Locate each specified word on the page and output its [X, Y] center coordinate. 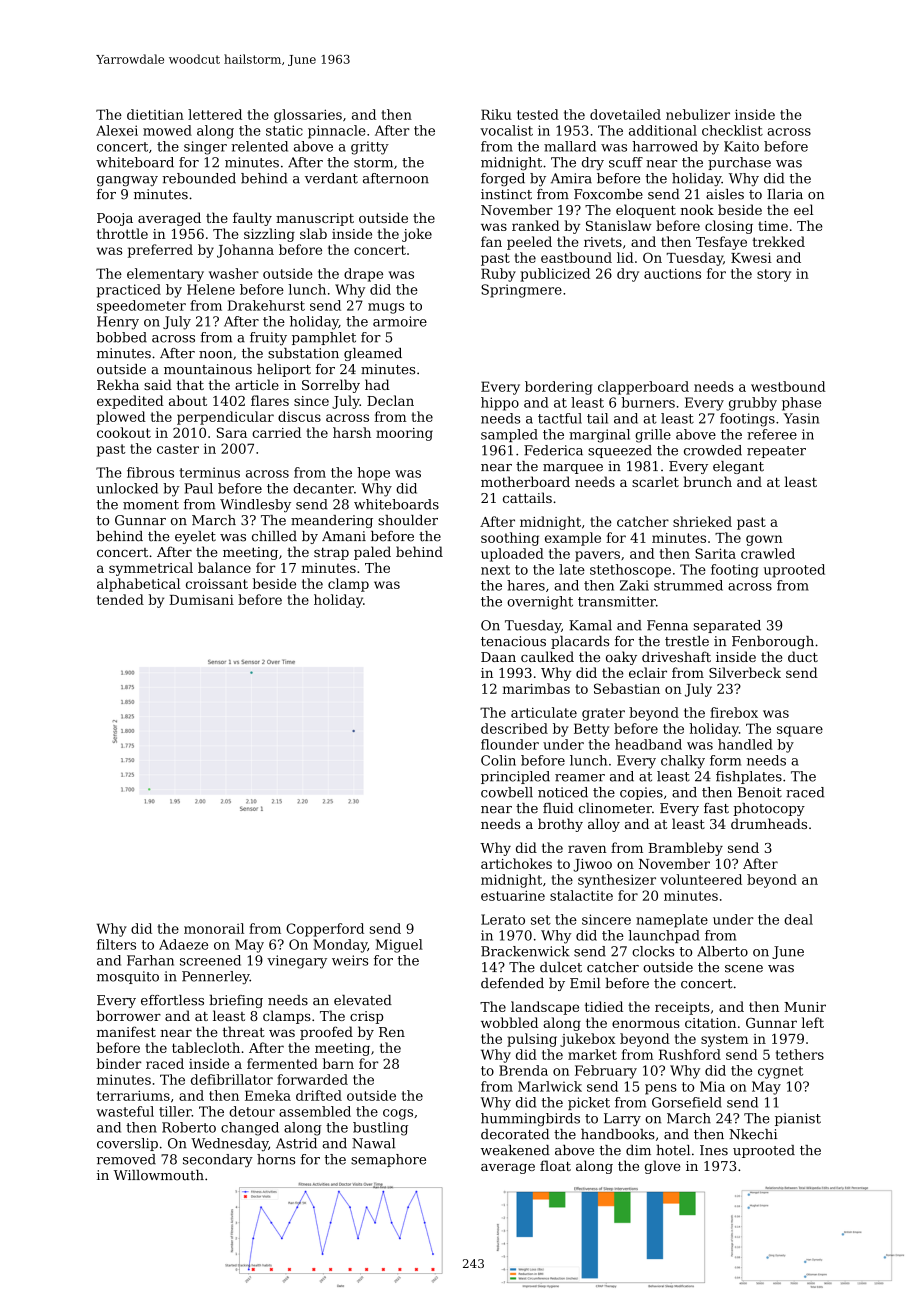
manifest [126, 1031]
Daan [498, 657]
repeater [776, 452]
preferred [160, 251]
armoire [400, 321]
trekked [778, 241]
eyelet [195, 537]
